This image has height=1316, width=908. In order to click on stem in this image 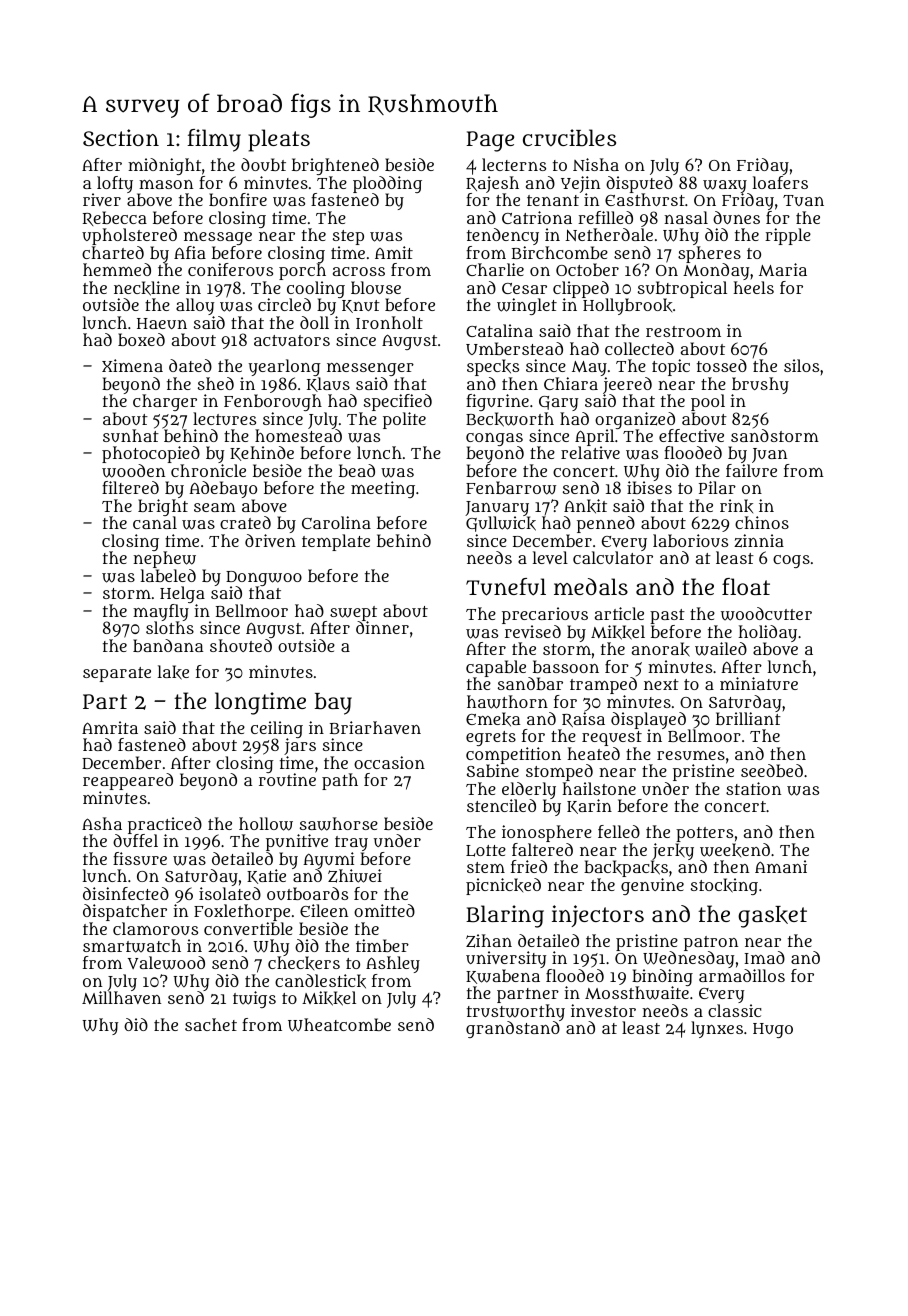, I will do `click(486, 867)`.
